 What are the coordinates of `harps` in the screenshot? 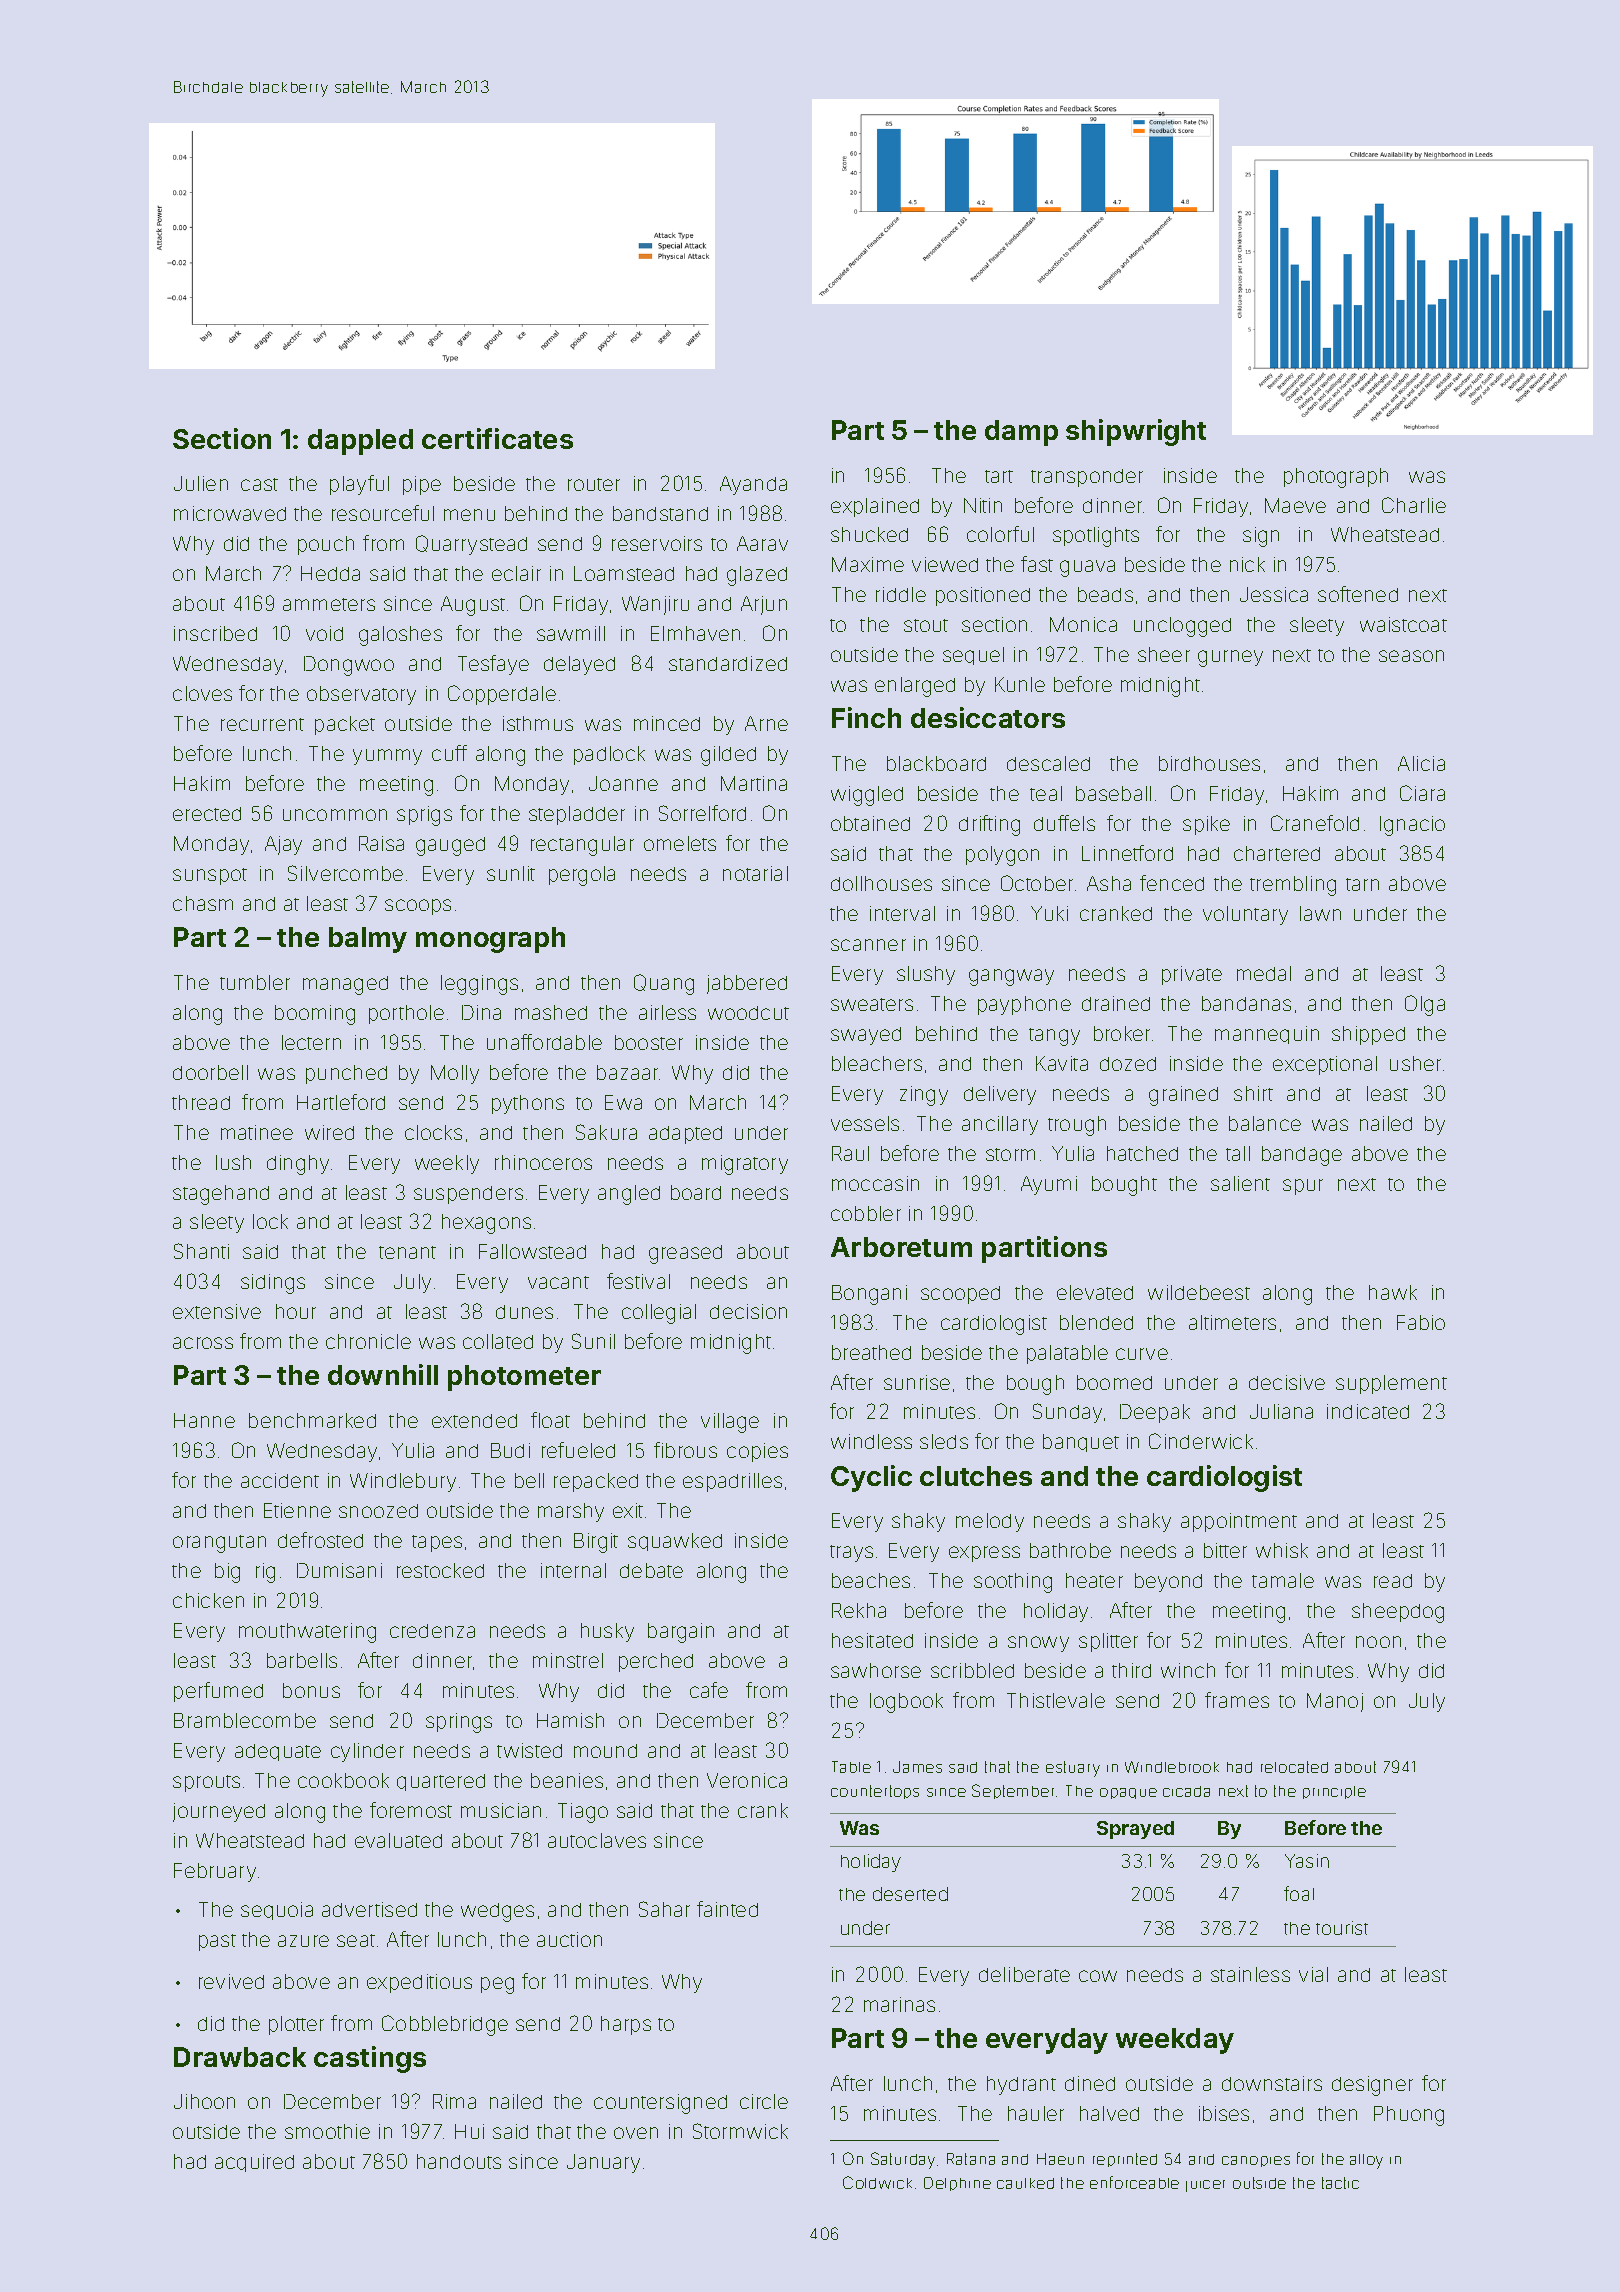 It's located at (626, 2025).
